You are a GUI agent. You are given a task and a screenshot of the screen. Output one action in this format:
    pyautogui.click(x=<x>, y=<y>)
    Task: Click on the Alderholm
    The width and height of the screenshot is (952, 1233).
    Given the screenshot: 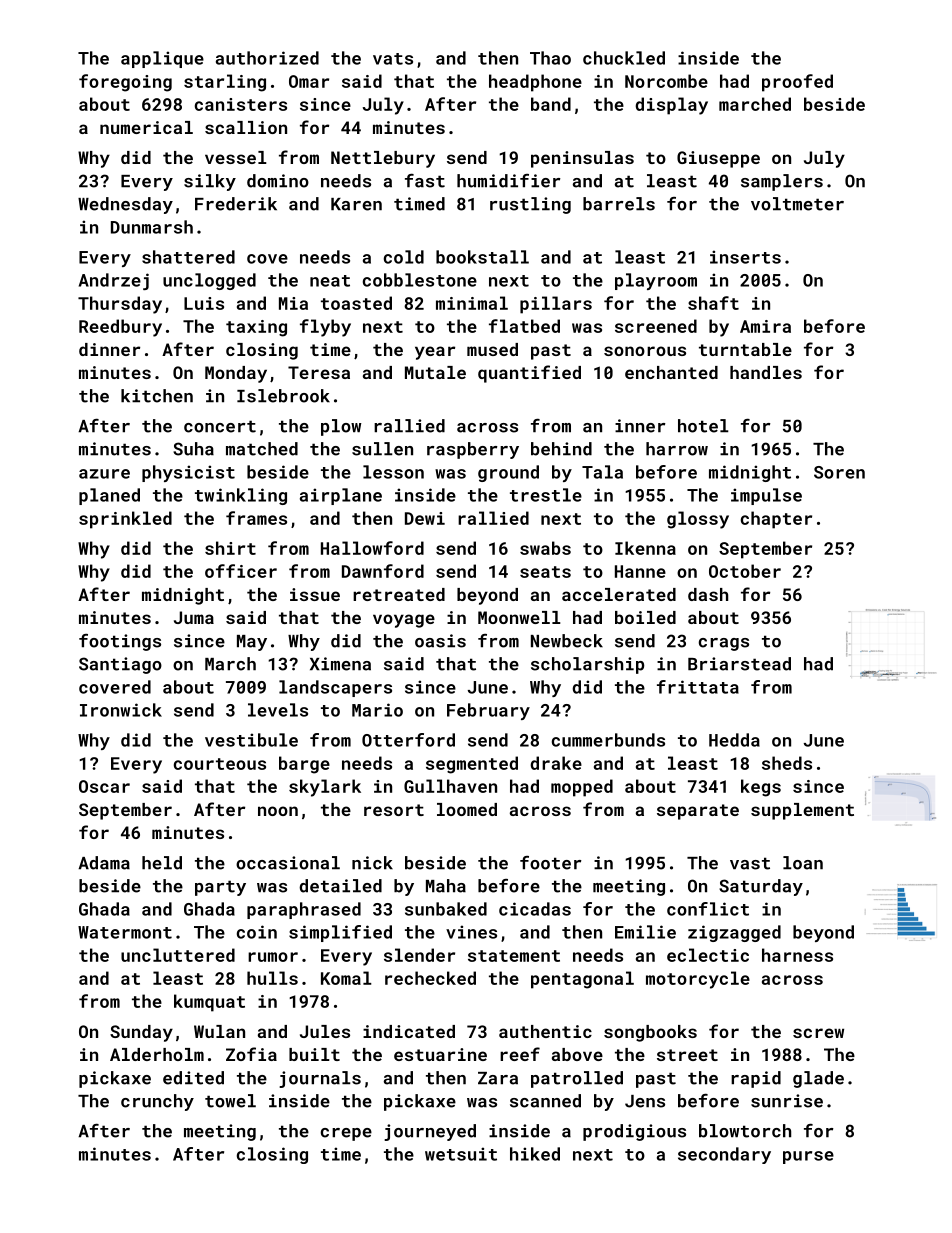 What is the action you would take?
    pyautogui.click(x=157, y=1054)
